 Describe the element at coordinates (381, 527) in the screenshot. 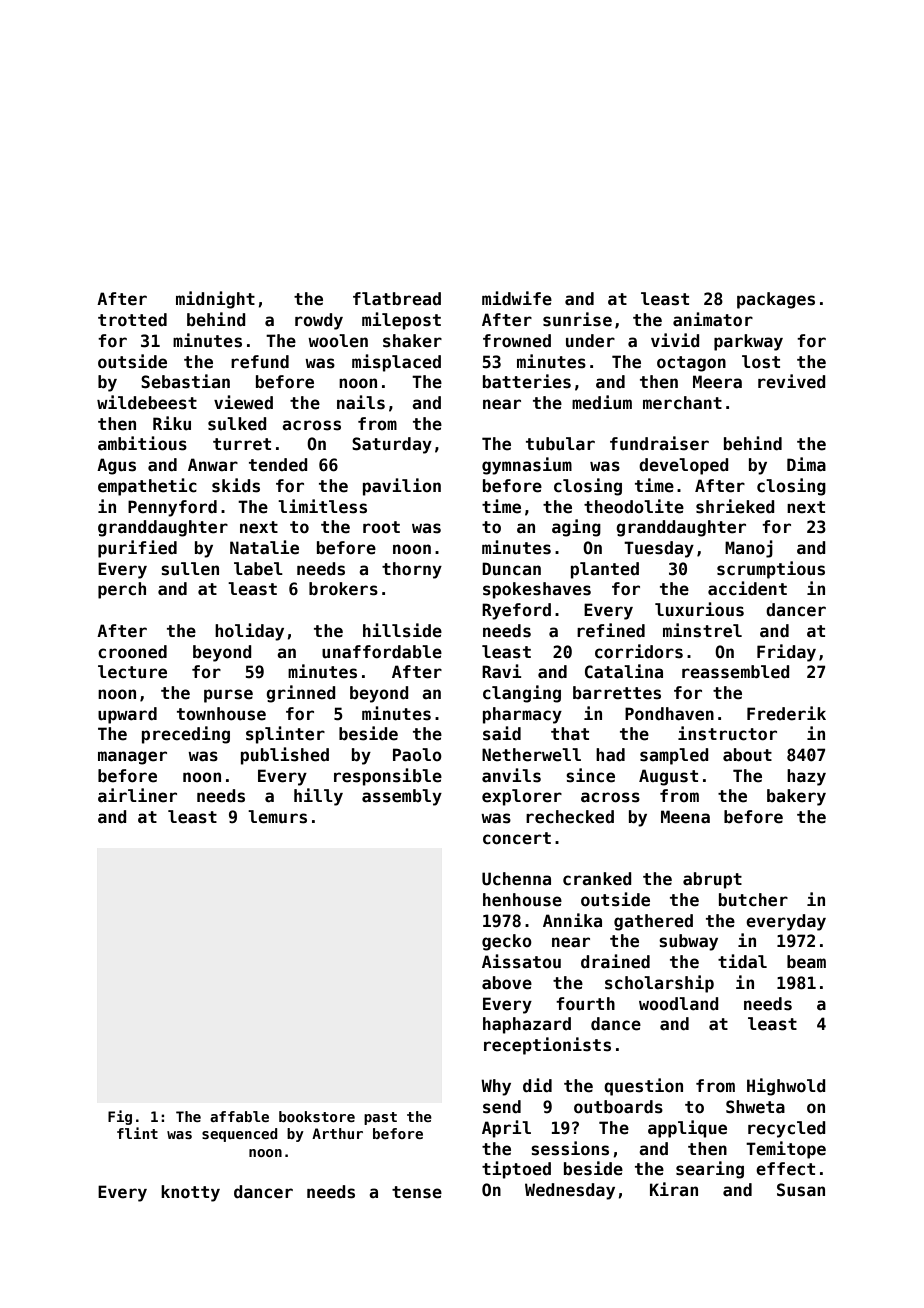

I see `root` at that location.
